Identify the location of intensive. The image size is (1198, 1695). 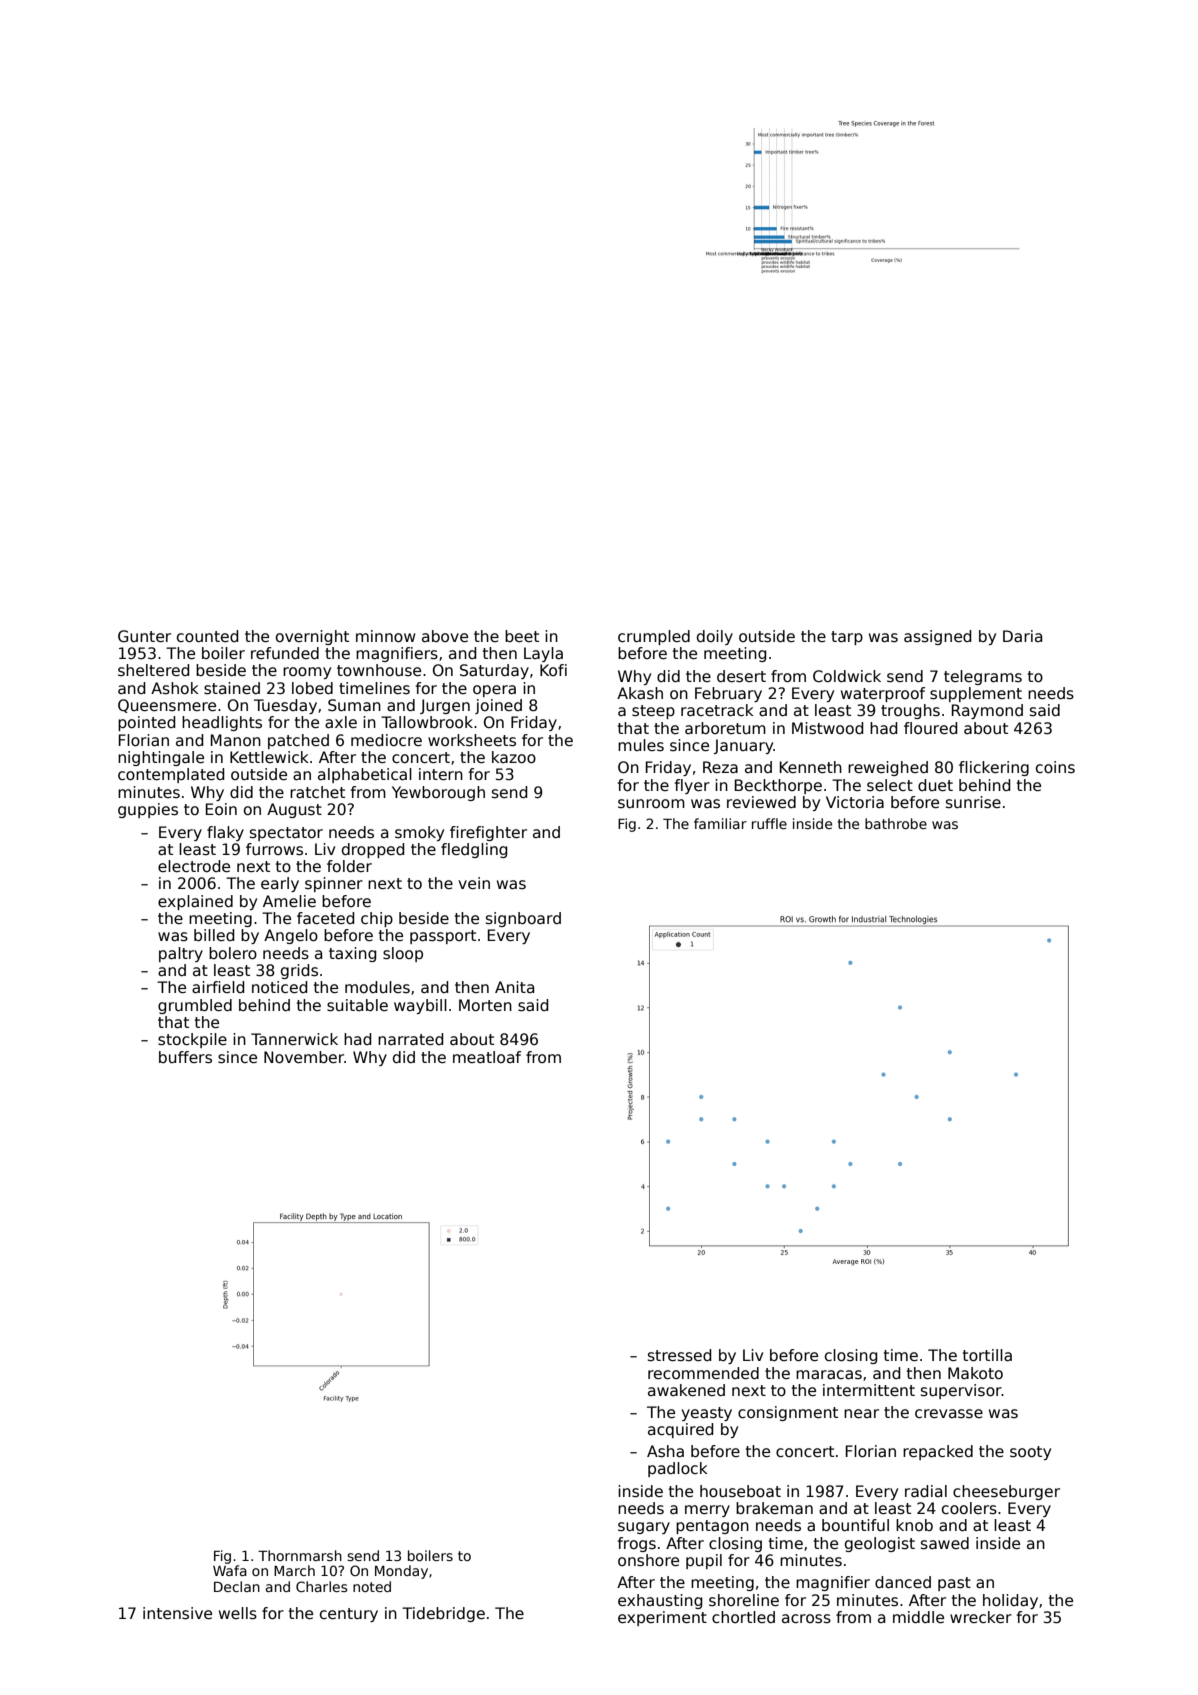
(177, 1613).
